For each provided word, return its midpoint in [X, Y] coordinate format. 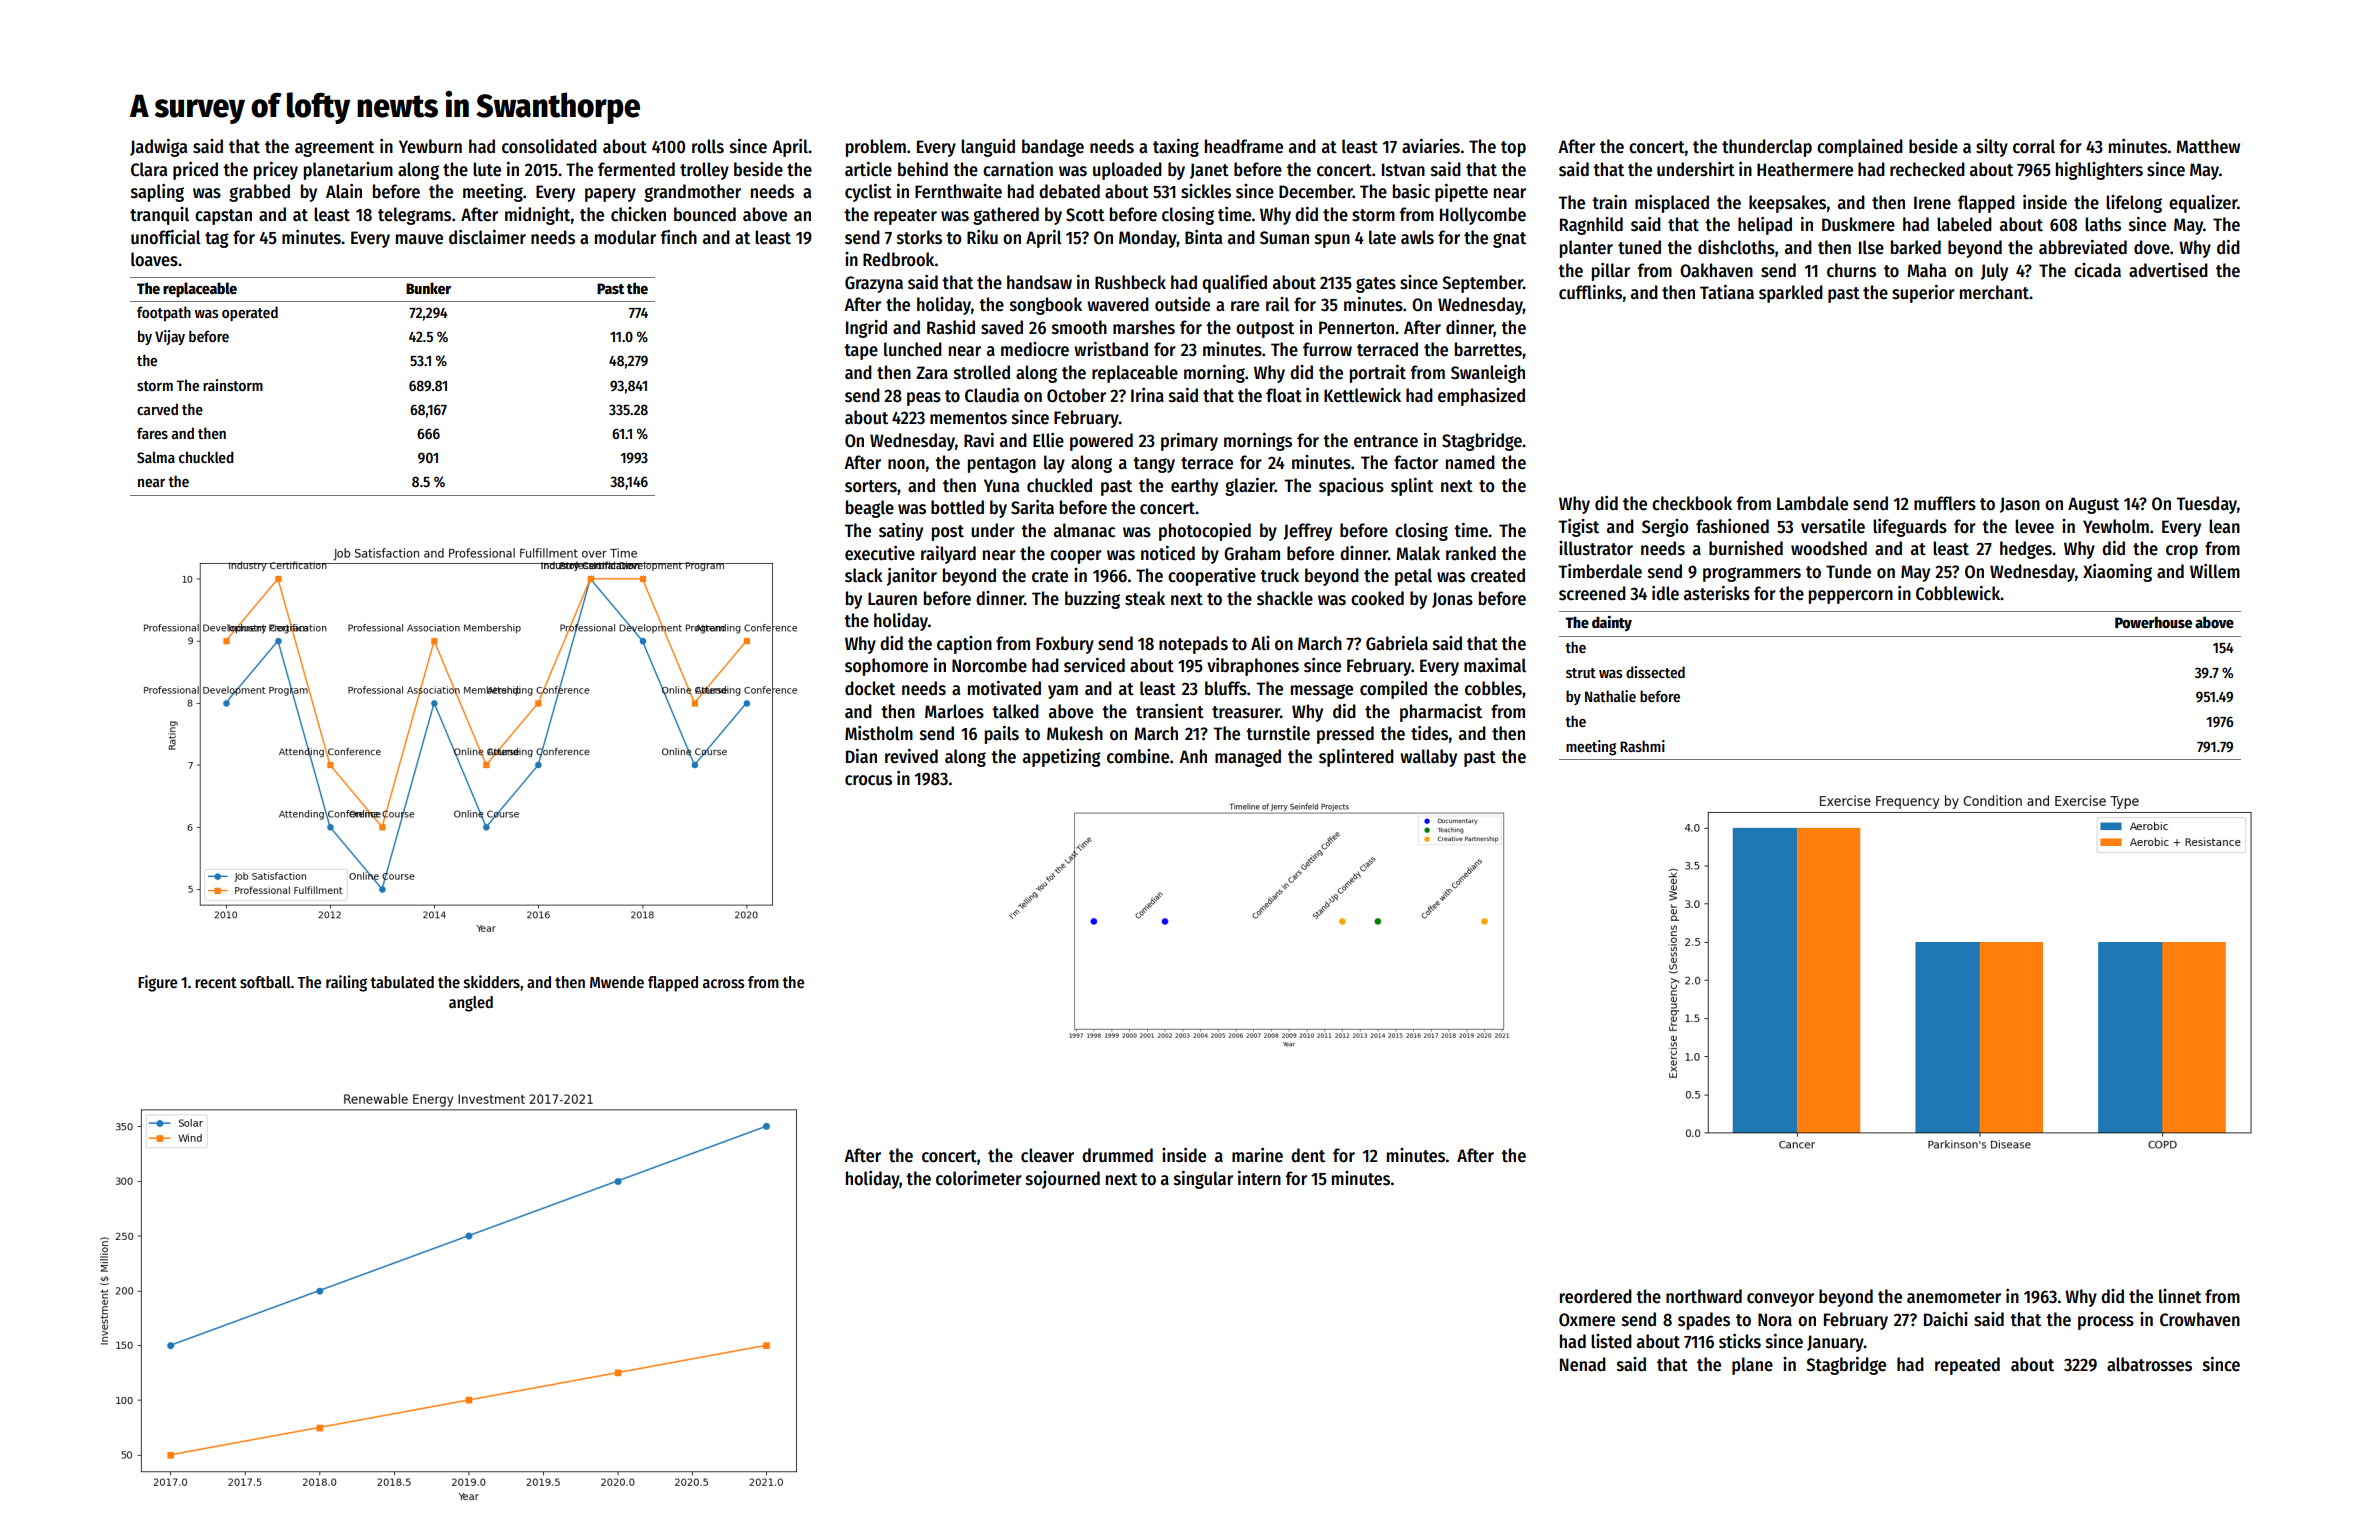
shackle [1285, 598]
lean [2224, 526]
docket [870, 688]
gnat [1509, 240]
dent [1308, 1155]
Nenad [1583, 1364]
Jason [2020, 505]
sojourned [1063, 1180]
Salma [156, 457]
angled [471, 1004]
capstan [223, 217]
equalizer [2203, 204]
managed [1248, 758]
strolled [982, 372]
